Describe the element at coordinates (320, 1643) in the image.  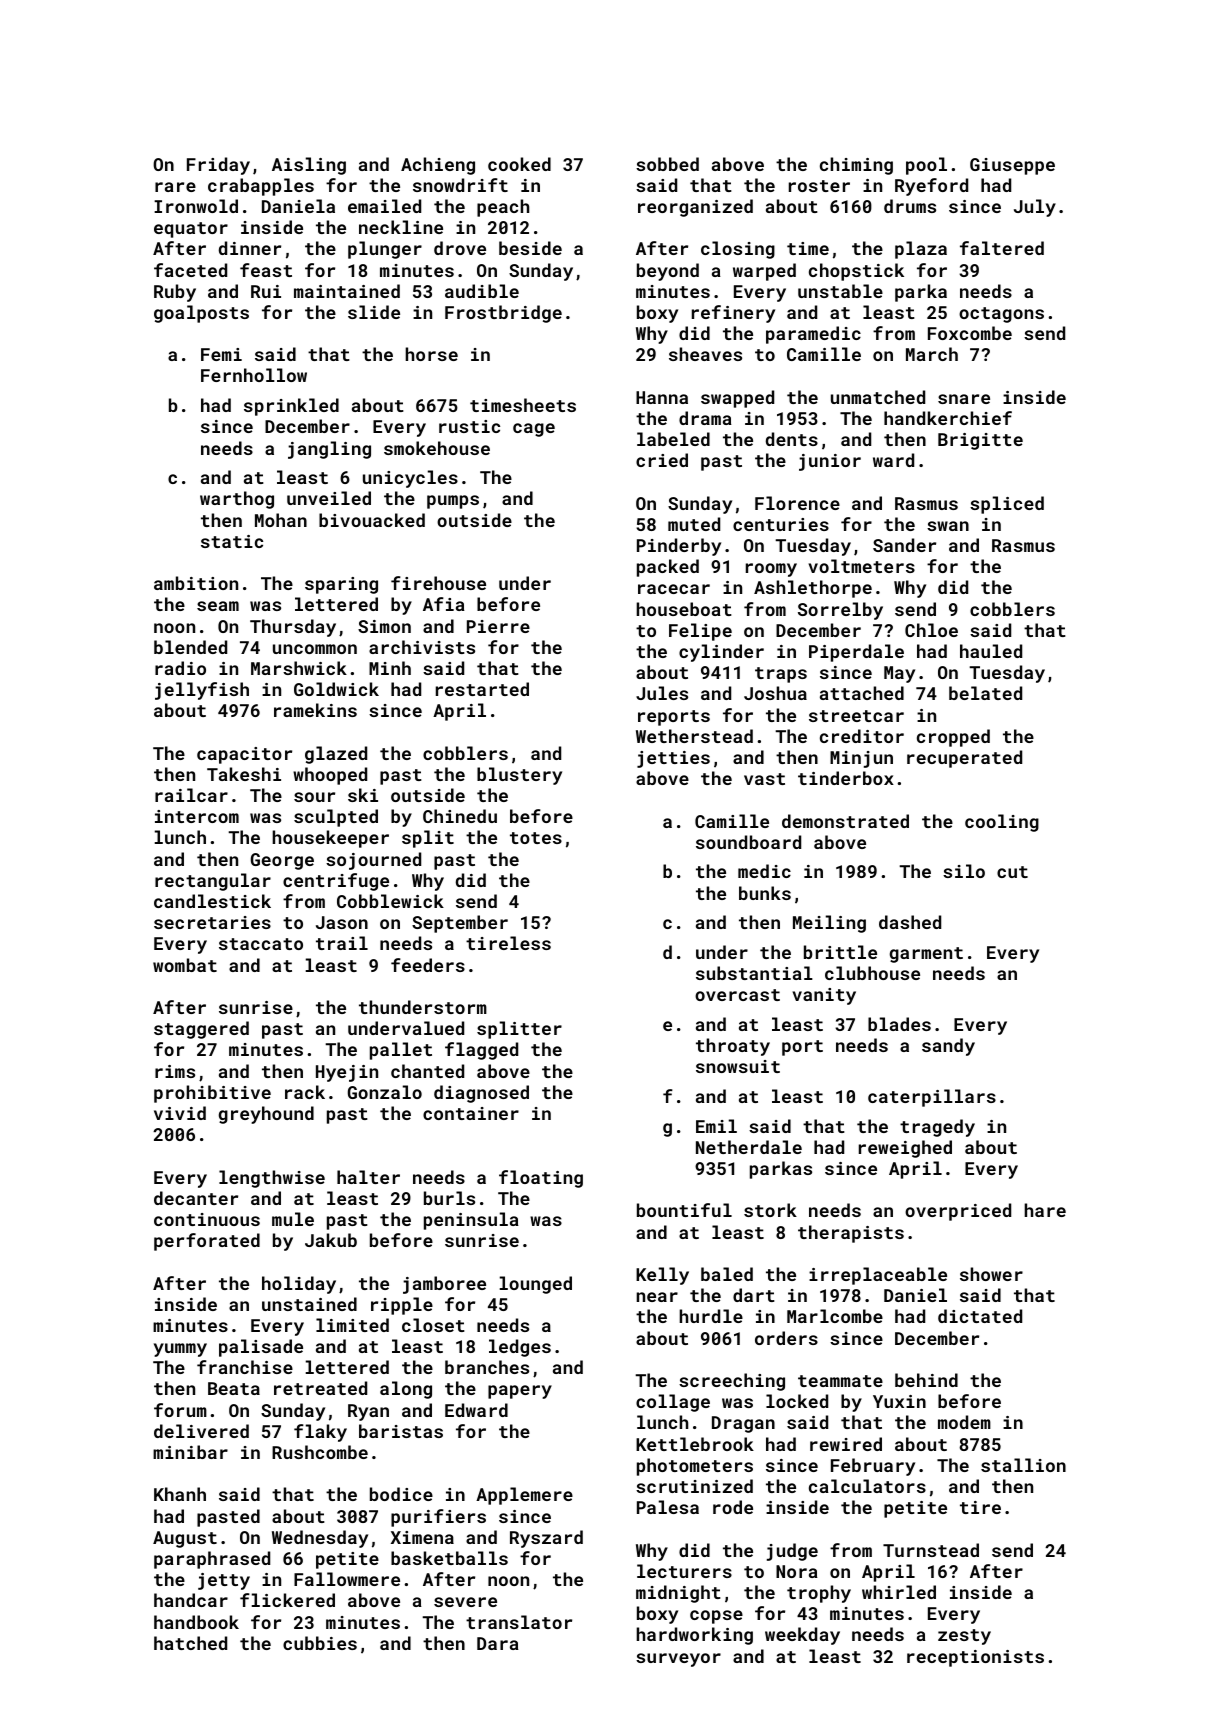
I see `cubbies` at that location.
